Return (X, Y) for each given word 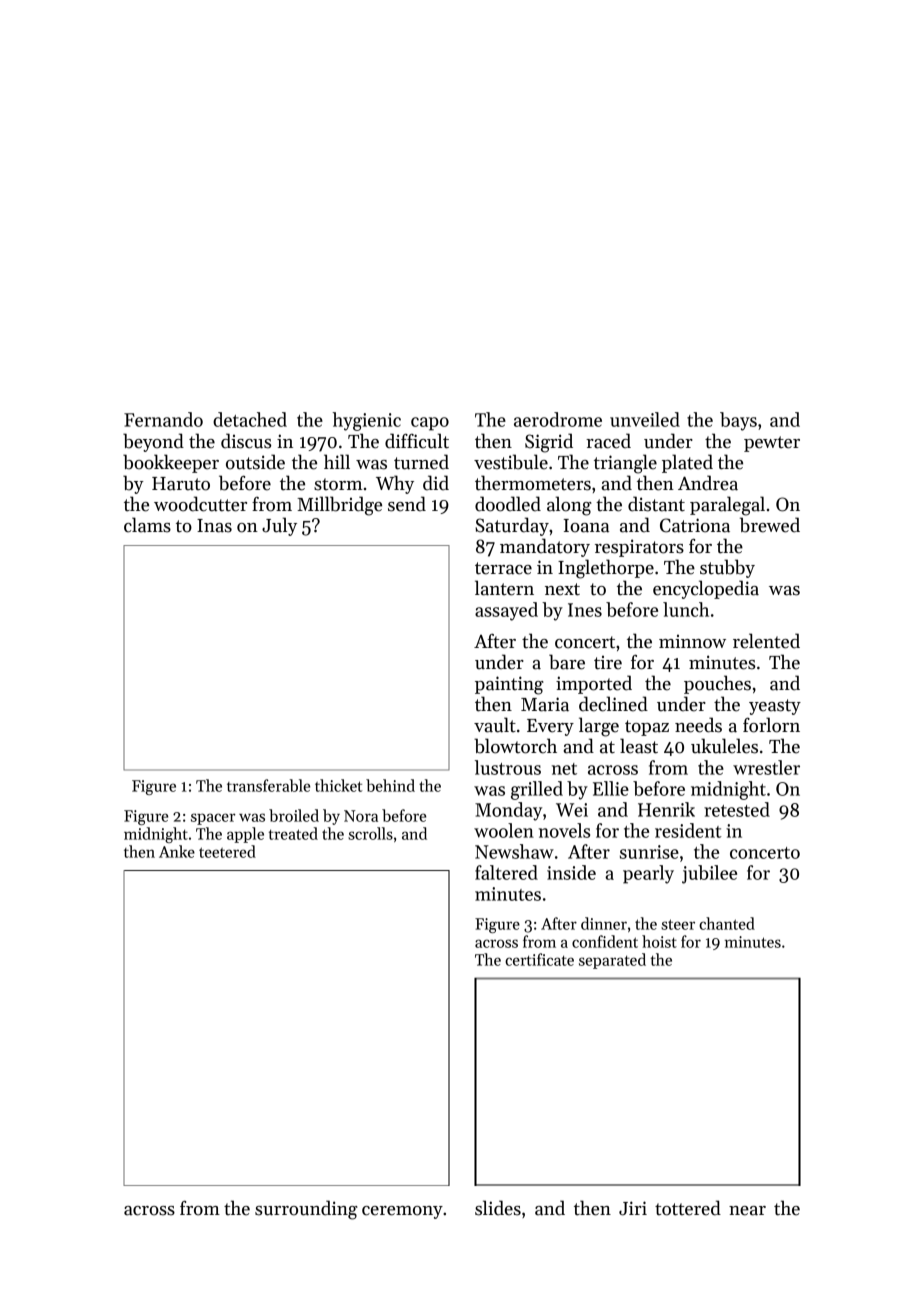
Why (395, 484)
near (747, 1211)
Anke (177, 851)
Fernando (163, 419)
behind (390, 785)
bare (567, 662)
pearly (648, 874)
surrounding (306, 1210)
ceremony (402, 1212)
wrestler (766, 767)
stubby (727, 568)
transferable (268, 785)
